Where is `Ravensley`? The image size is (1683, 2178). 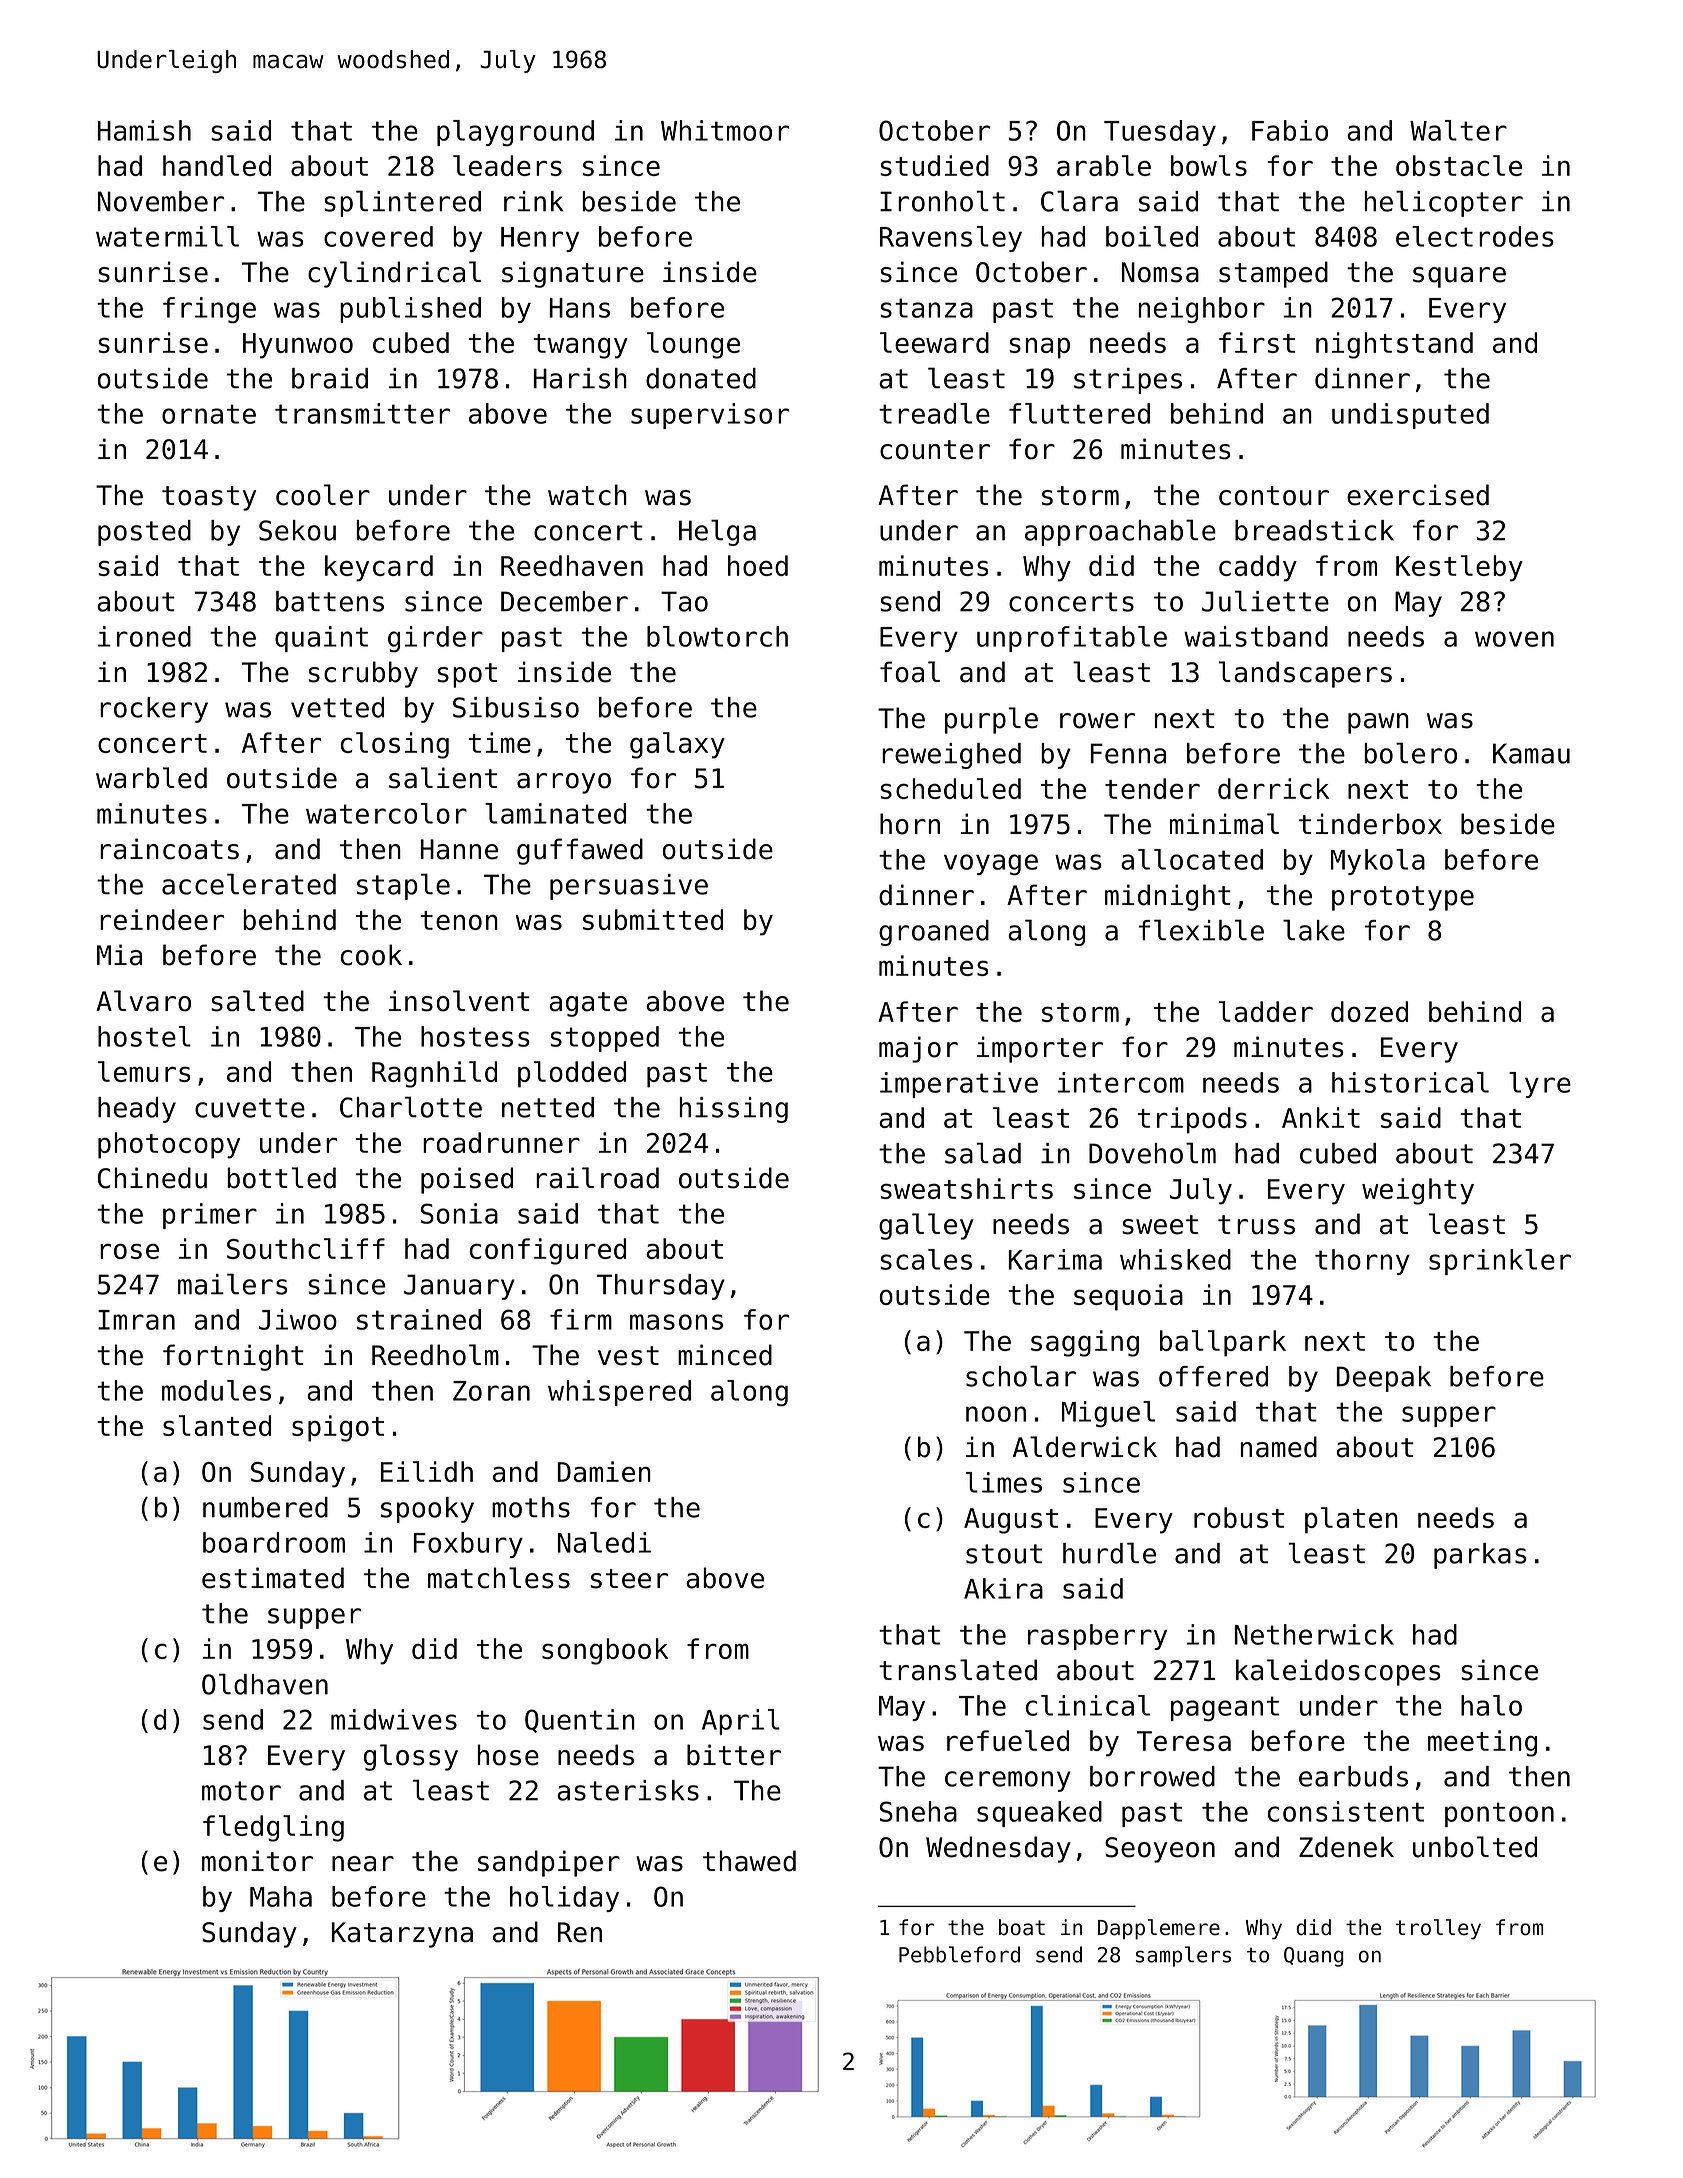
Ravensley is located at coordinates (951, 239).
